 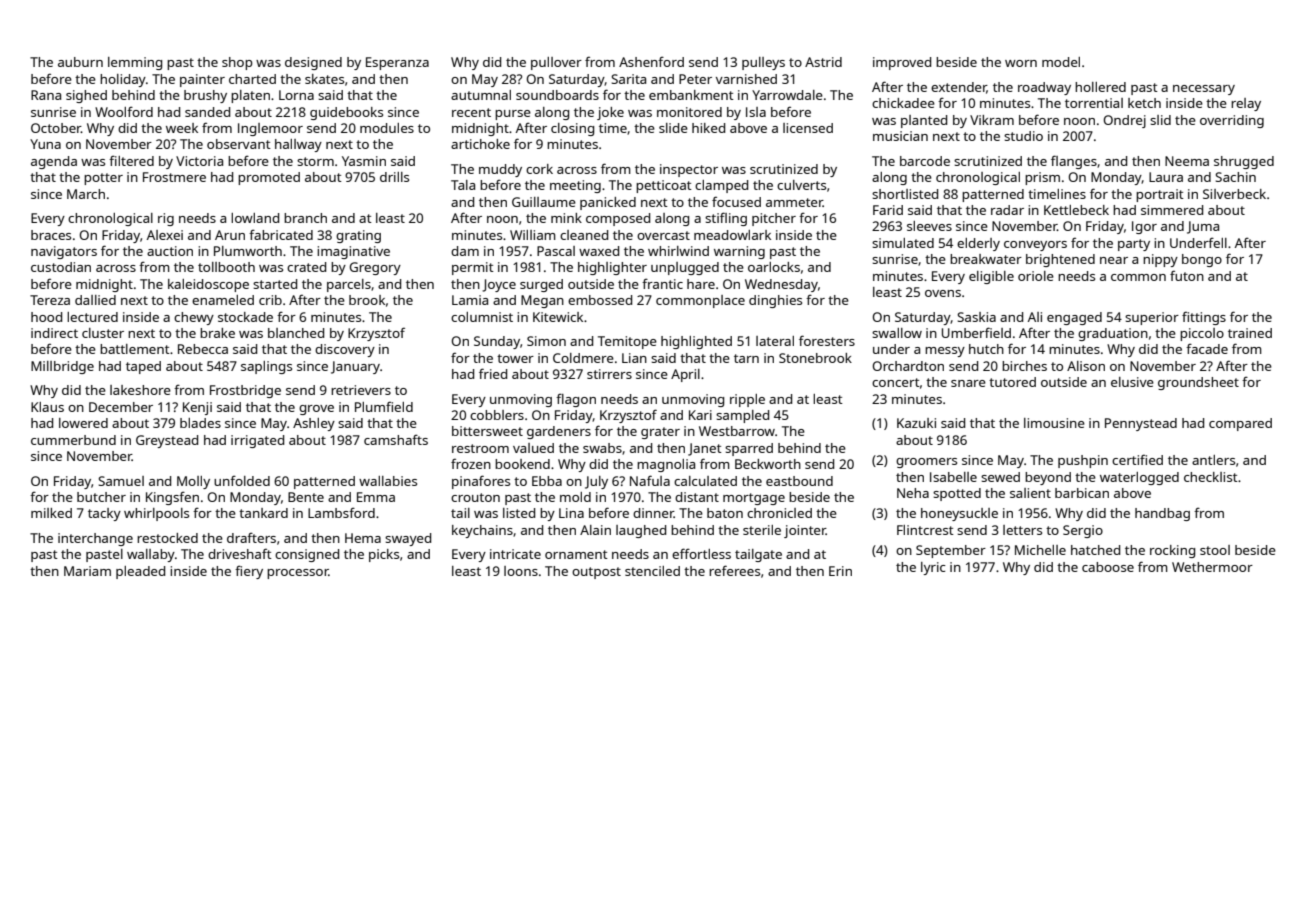 What do you see at coordinates (481, 95) in the screenshot?
I see `autumnal` at bounding box center [481, 95].
